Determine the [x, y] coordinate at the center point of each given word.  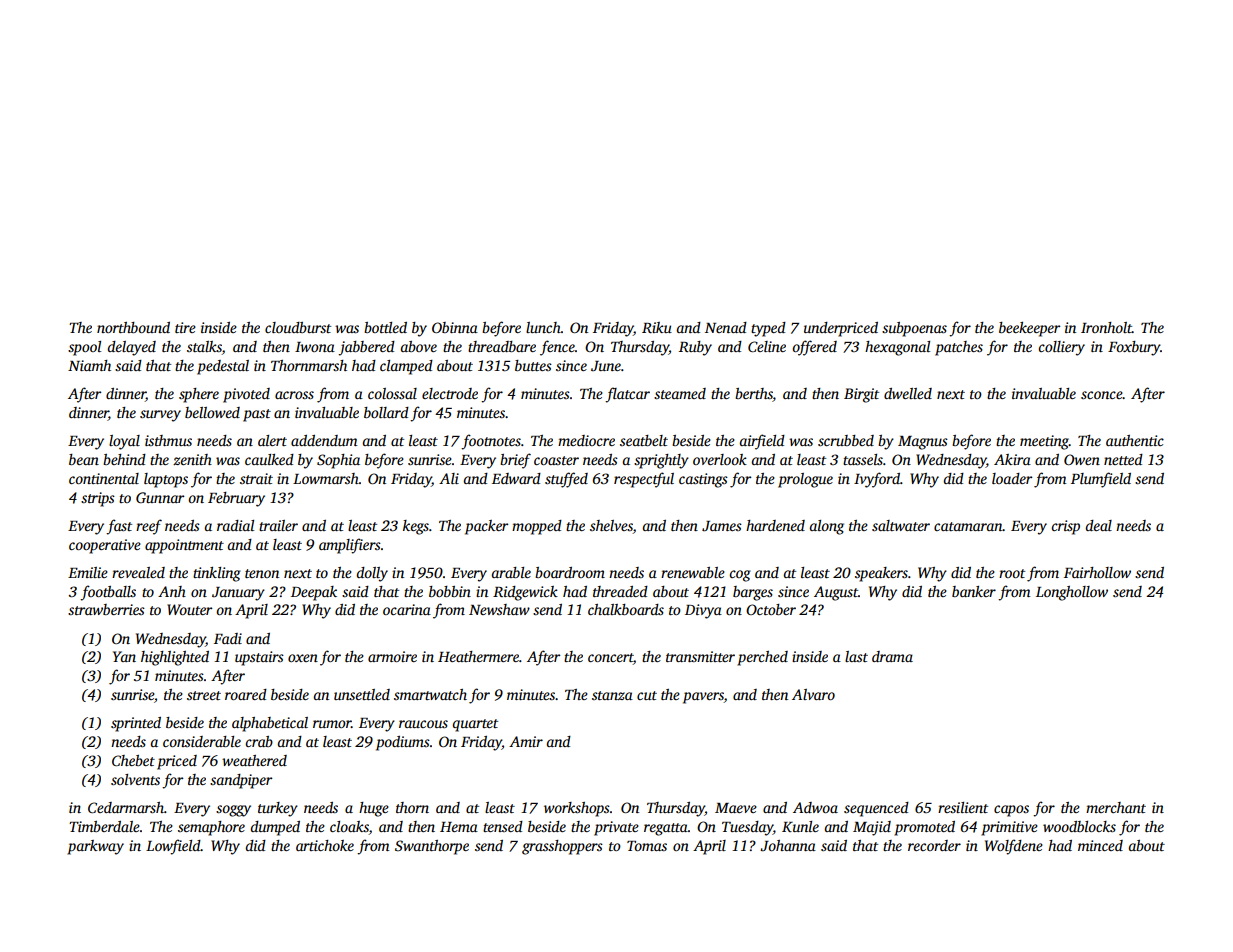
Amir [526, 741]
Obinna [455, 327]
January [238, 594]
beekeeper [1029, 329]
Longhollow [1072, 593]
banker [974, 591]
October [771, 609]
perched [762, 658]
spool [84, 348]
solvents [135, 779]
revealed [138, 572]
